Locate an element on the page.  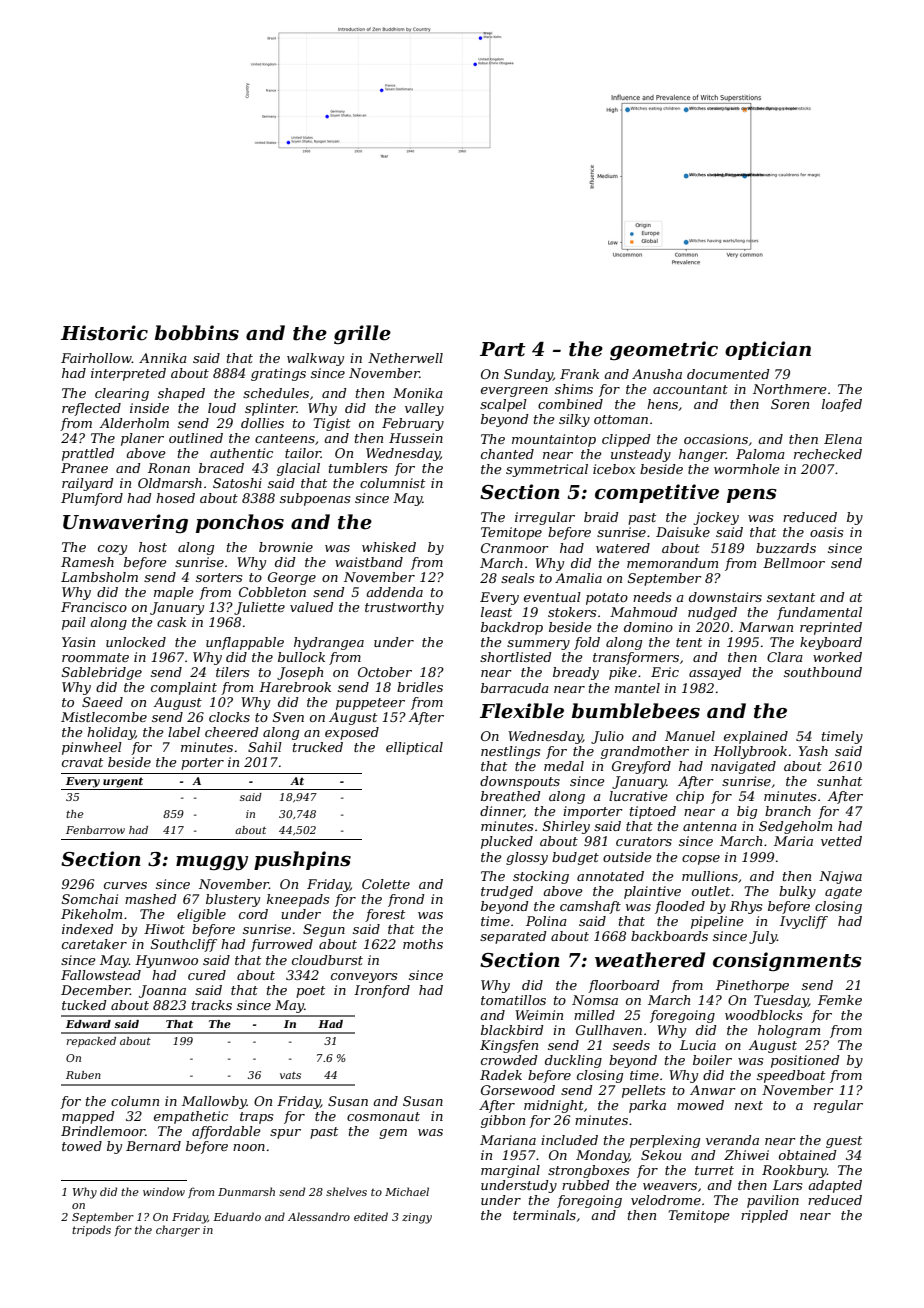
optician is located at coordinates (768, 350).
